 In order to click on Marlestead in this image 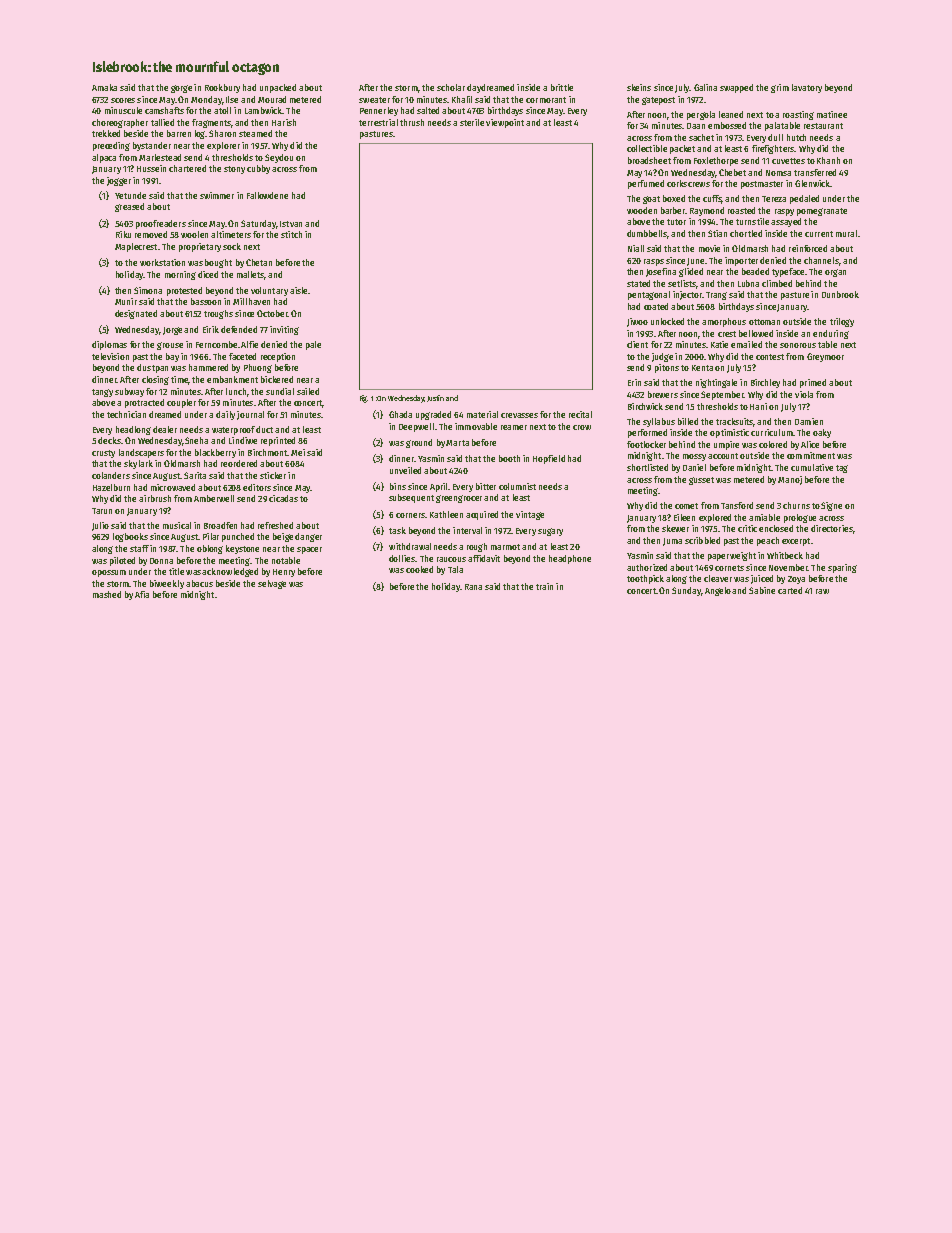, I will do `click(160, 157)`.
